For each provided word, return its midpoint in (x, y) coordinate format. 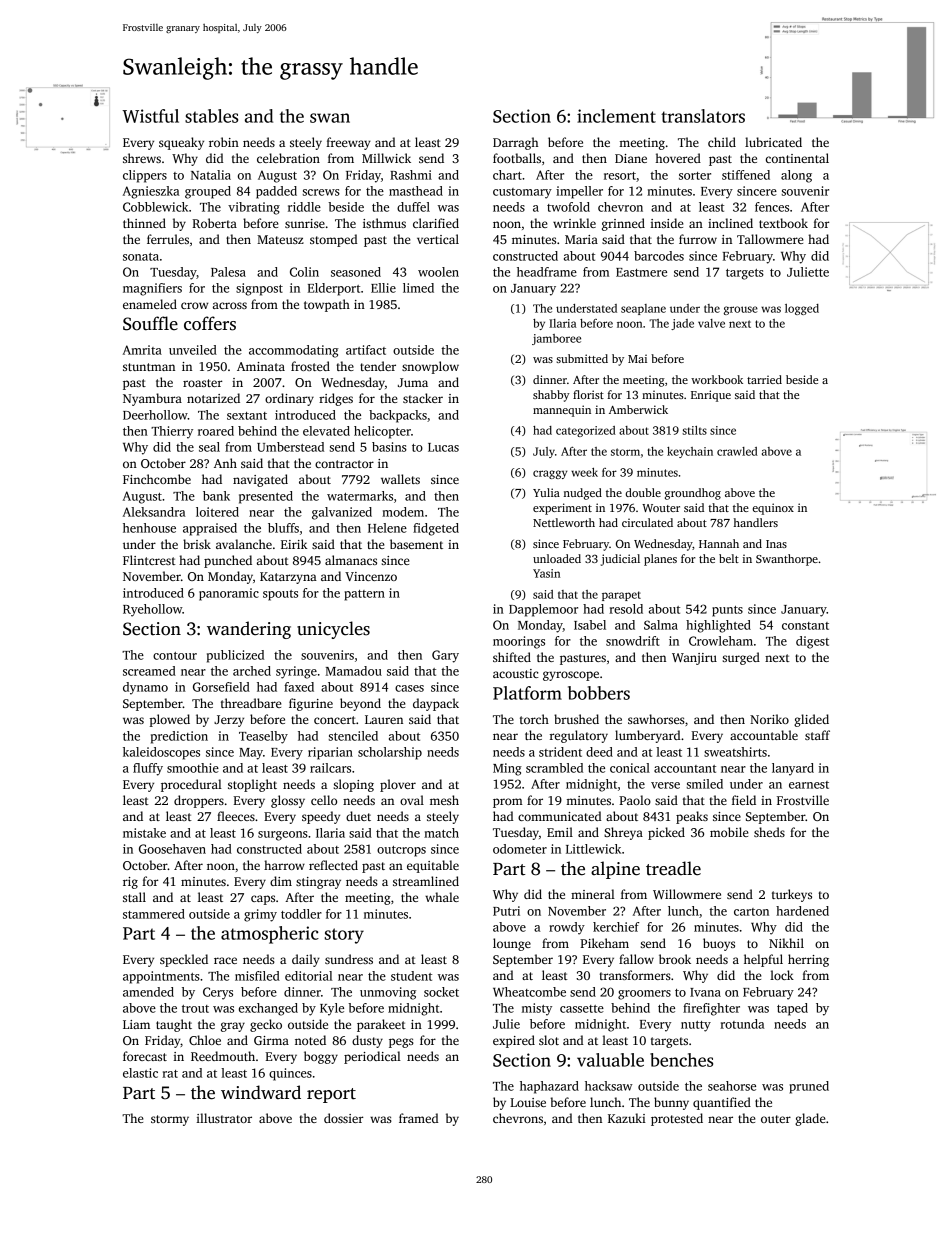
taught (174, 1025)
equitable (433, 866)
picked (666, 833)
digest (812, 642)
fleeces (236, 816)
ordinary (289, 399)
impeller (579, 192)
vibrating (254, 208)
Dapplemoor (543, 610)
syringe (296, 672)
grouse (741, 310)
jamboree (556, 339)
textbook (783, 223)
